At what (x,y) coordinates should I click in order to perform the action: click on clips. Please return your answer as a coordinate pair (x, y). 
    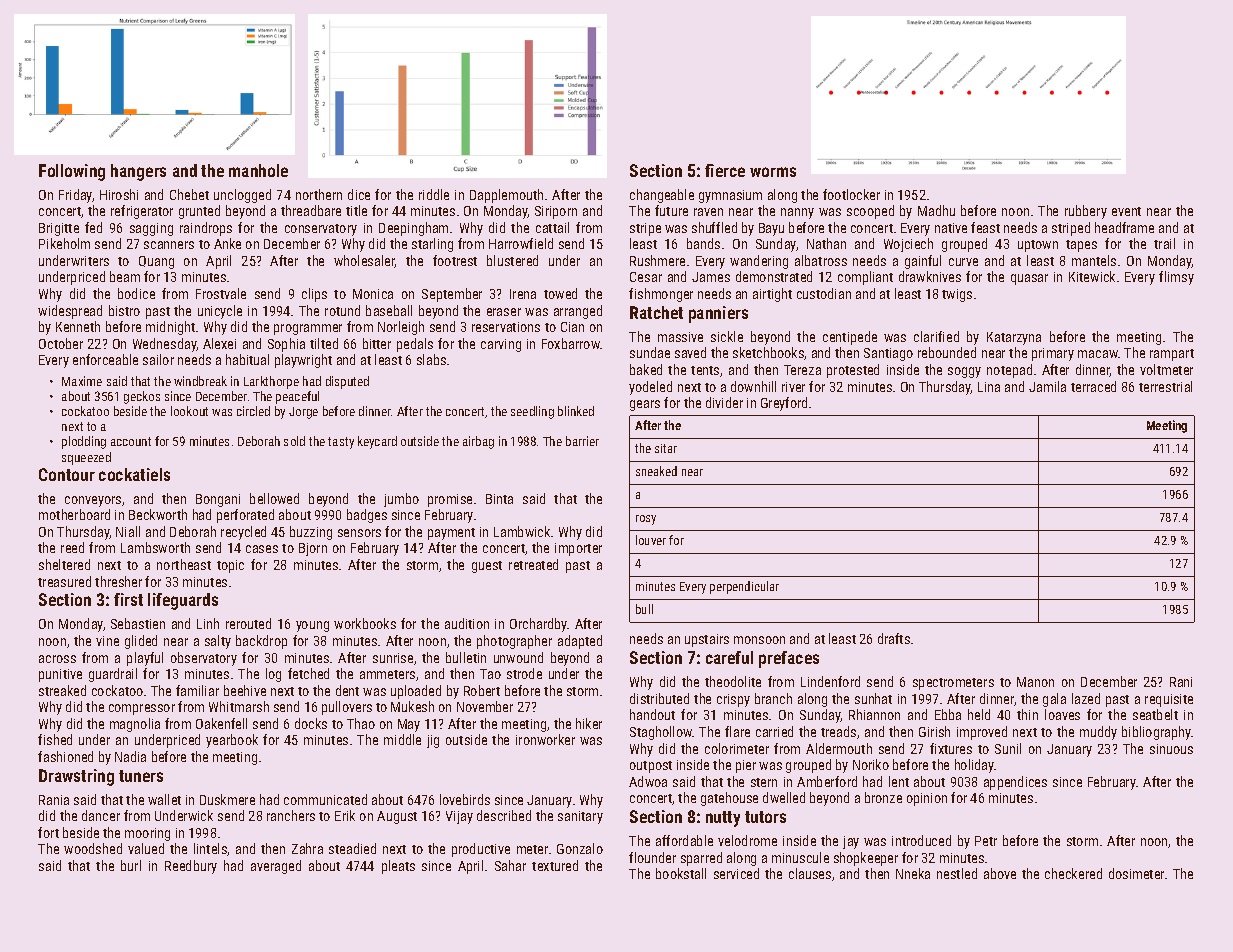
    Looking at the image, I should click on (314, 295).
